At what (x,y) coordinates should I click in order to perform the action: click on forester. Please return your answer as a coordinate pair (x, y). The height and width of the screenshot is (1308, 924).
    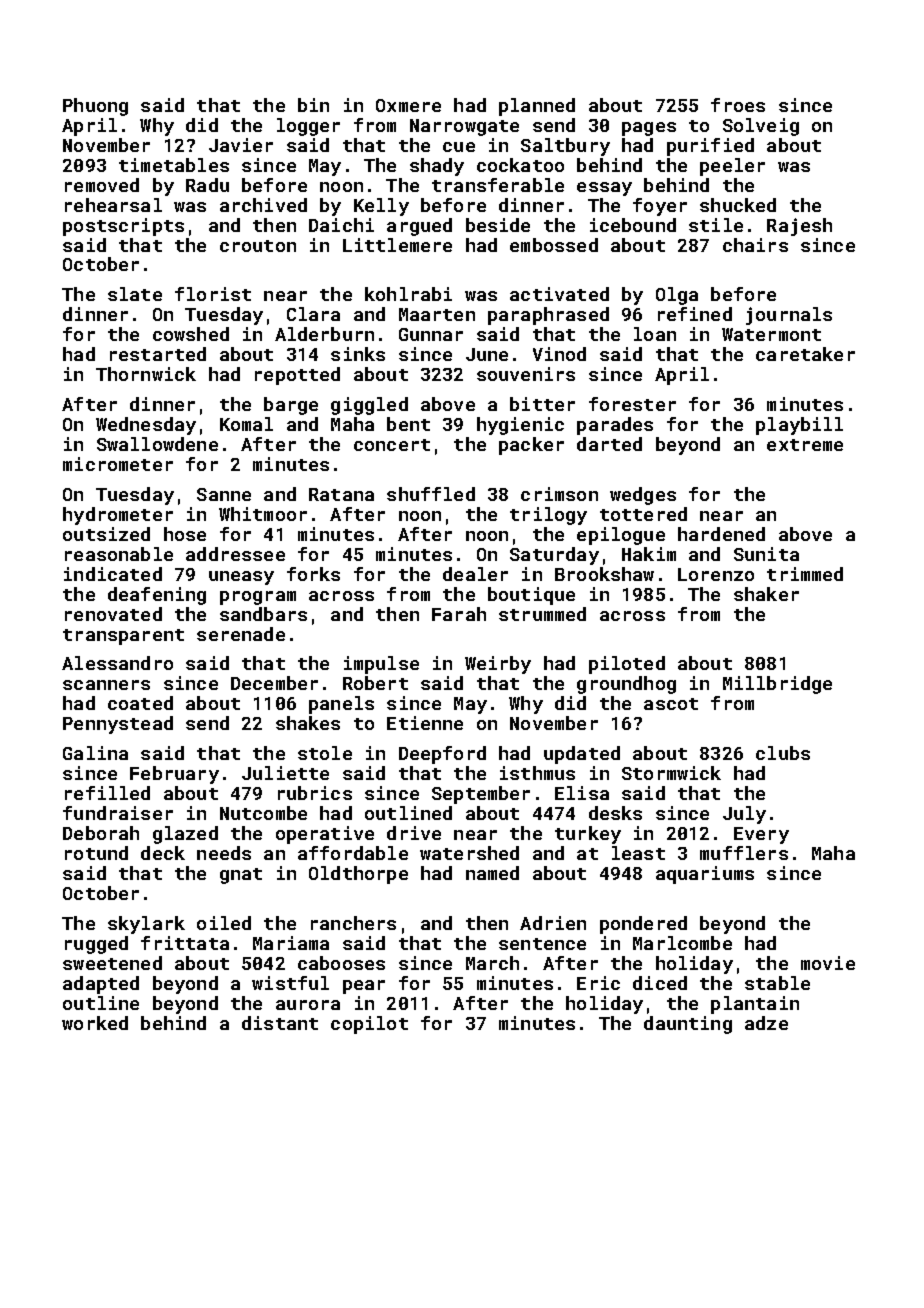
    Looking at the image, I should click on (632, 404).
